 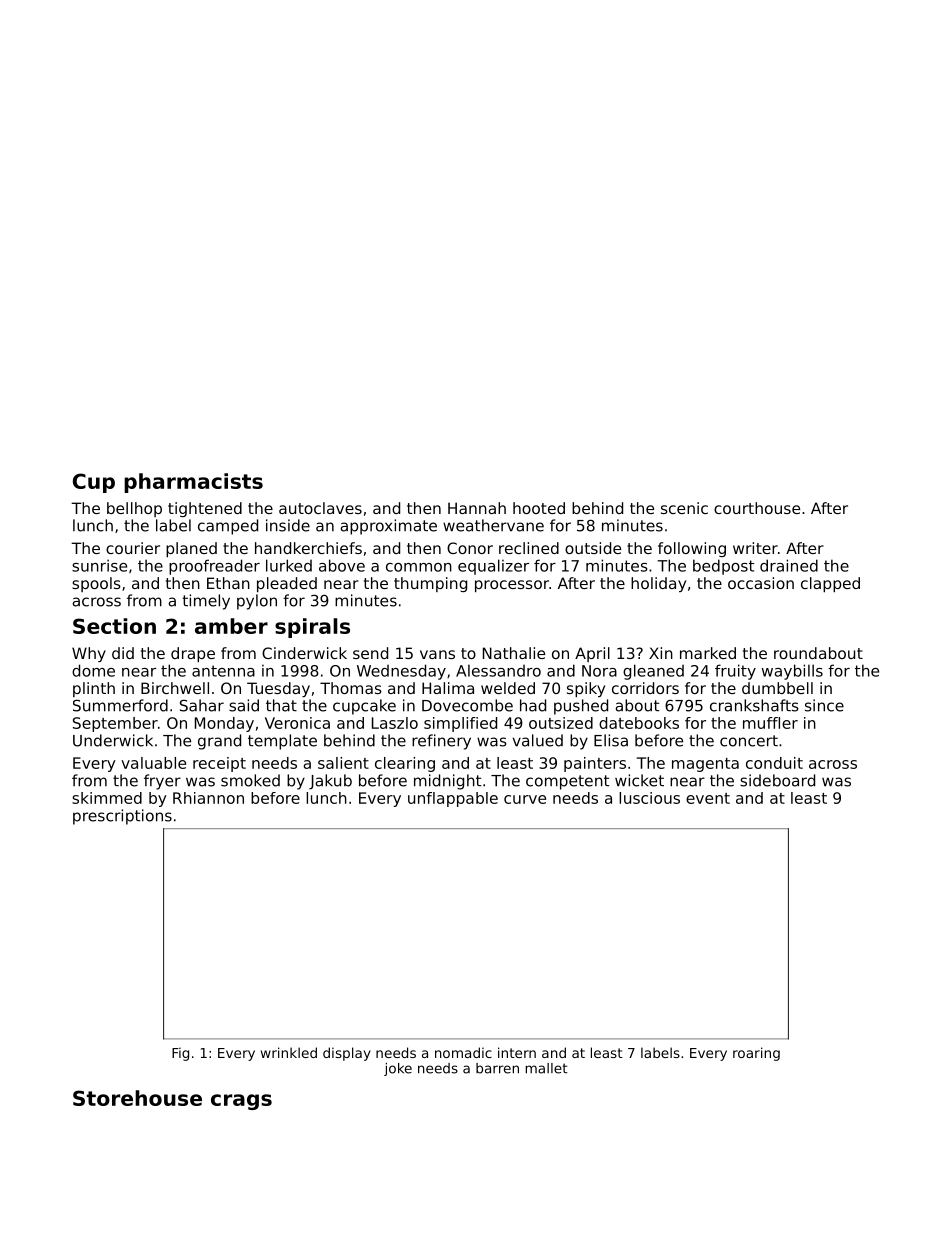 I want to click on midnight, so click(x=447, y=782).
